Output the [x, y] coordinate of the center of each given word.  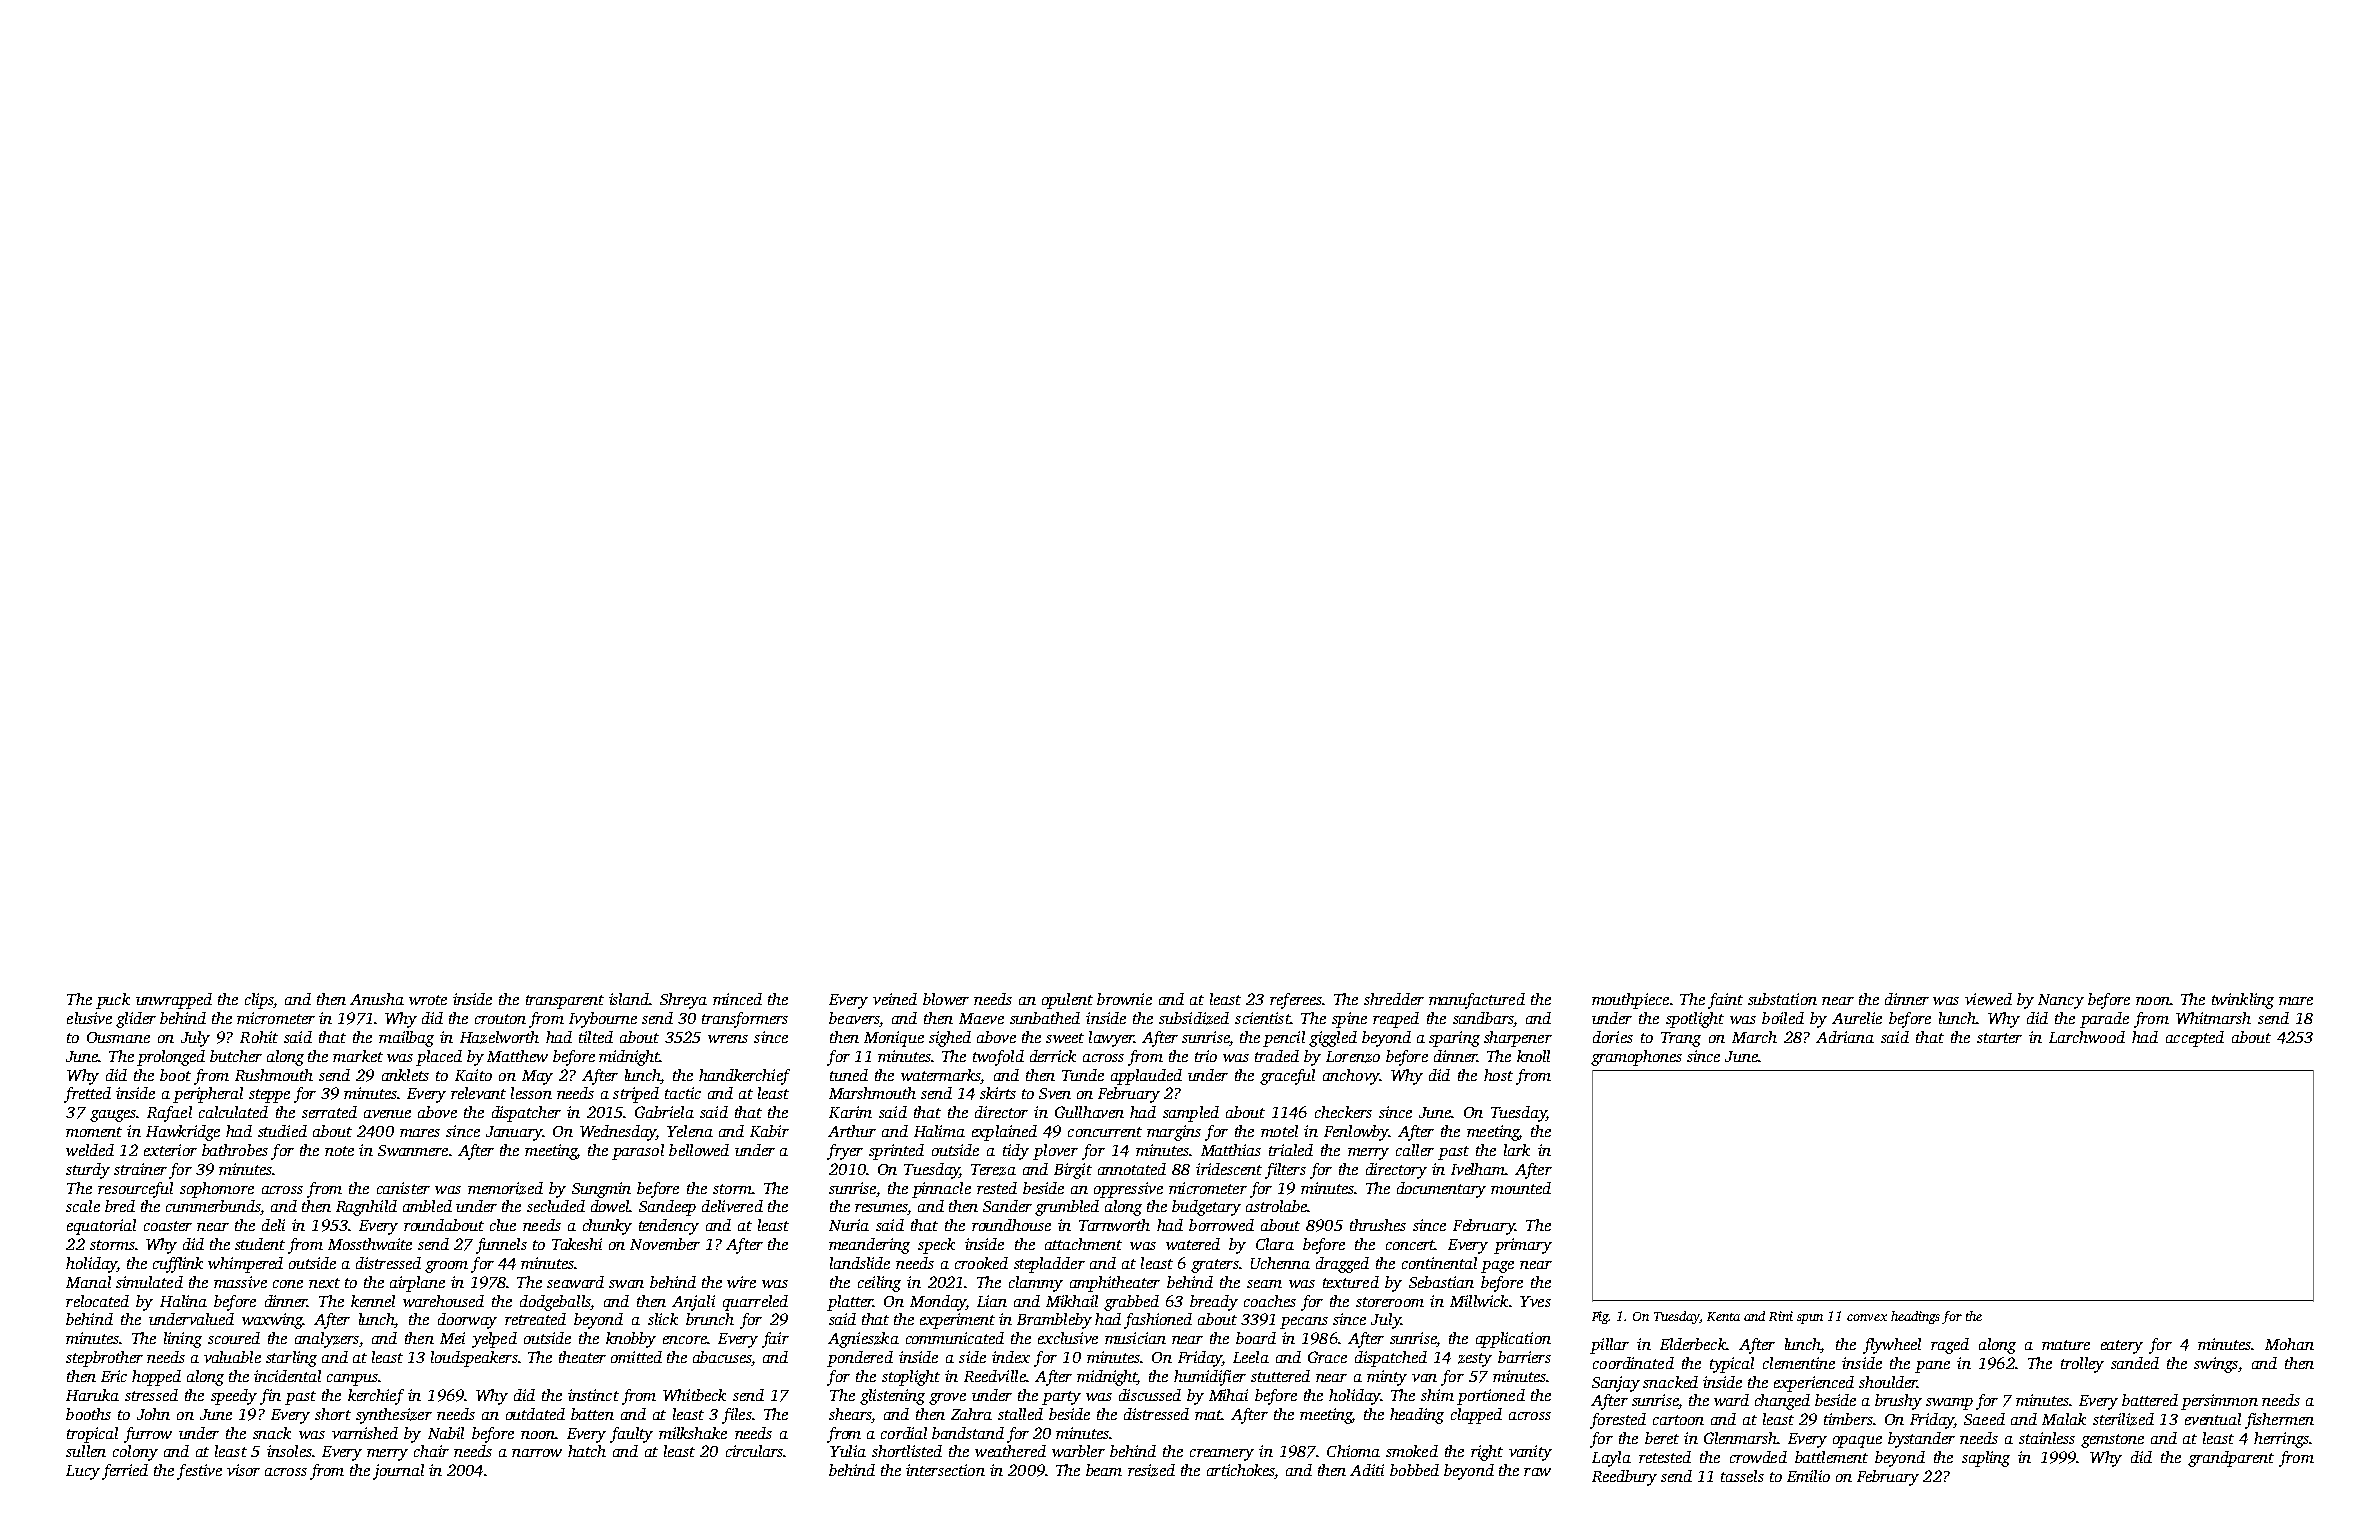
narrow [537, 1453]
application [1513, 1340]
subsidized [1194, 1018]
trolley [2082, 1365]
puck [113, 1001]
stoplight [911, 1378]
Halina [183, 1301]
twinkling [2243, 1001]
